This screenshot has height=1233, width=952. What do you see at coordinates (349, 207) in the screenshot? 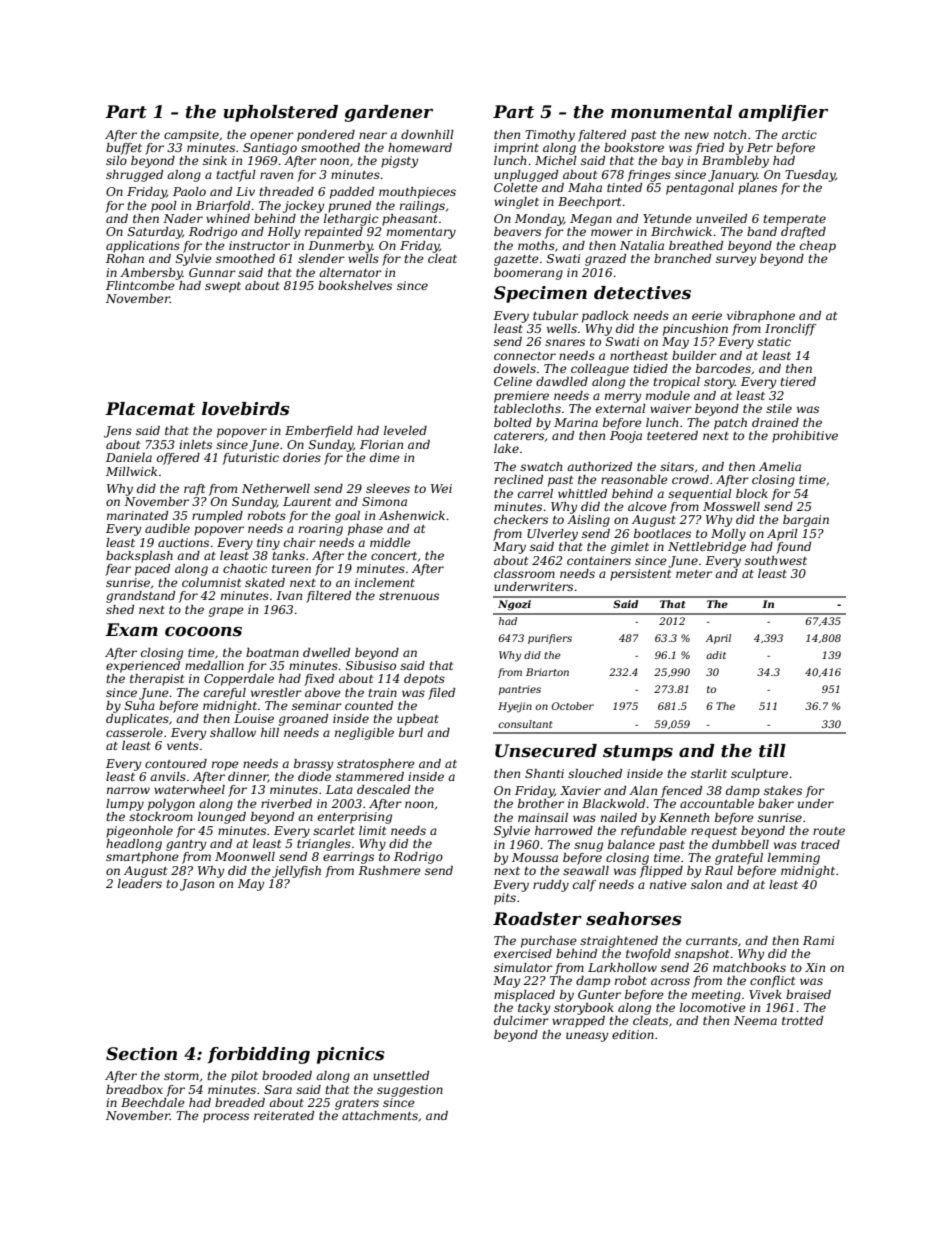
I see `pruned` at bounding box center [349, 207].
